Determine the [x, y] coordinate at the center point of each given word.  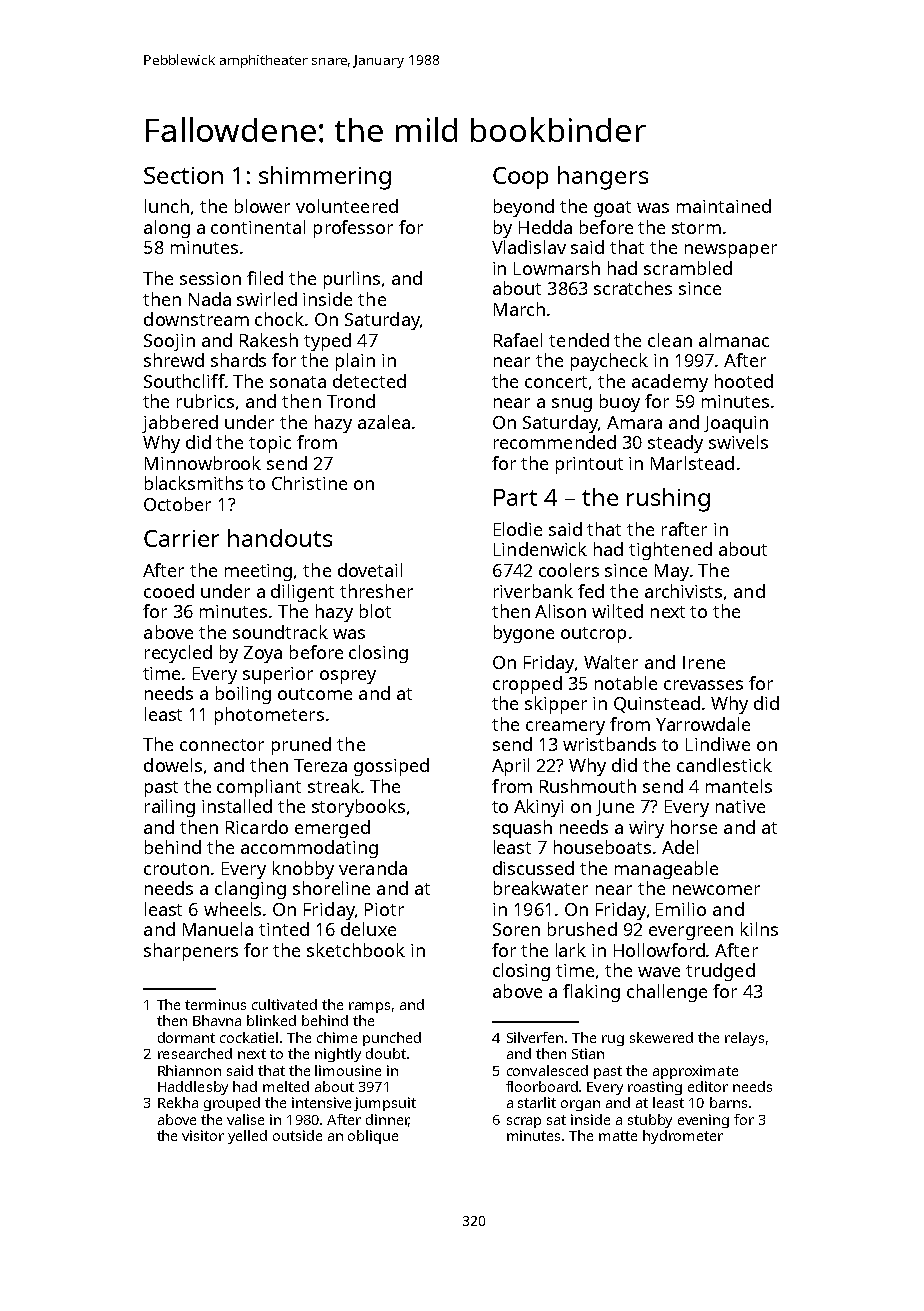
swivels [738, 442]
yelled [247, 1137]
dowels [173, 765]
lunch [167, 206]
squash [522, 829]
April [510, 767]
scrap [524, 1122]
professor [353, 229]
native [740, 806]
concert [556, 382]
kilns [759, 929]
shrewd [174, 360]
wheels [232, 909]
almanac [734, 340]
